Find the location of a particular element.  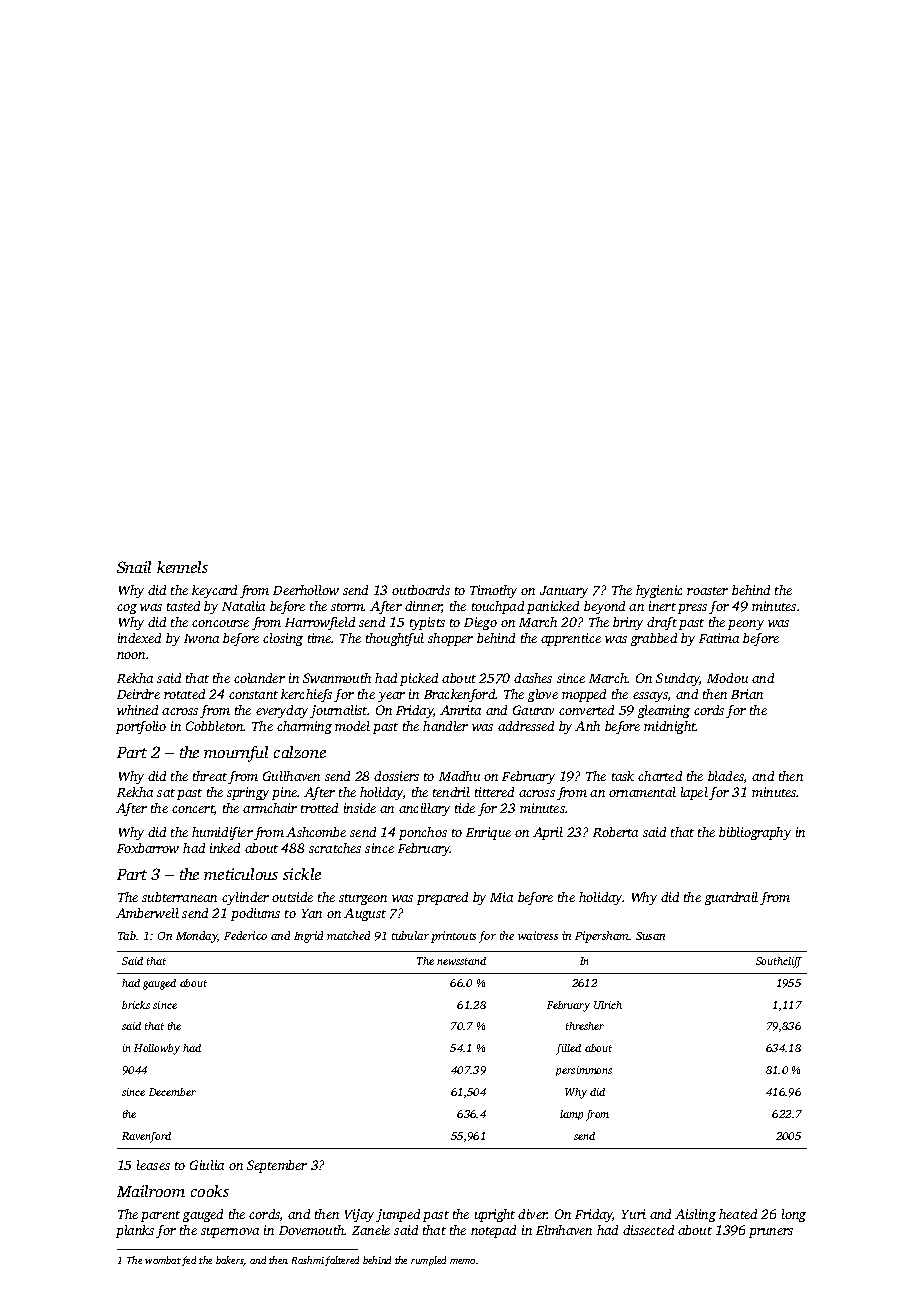

Brackenford is located at coordinates (460, 695).
